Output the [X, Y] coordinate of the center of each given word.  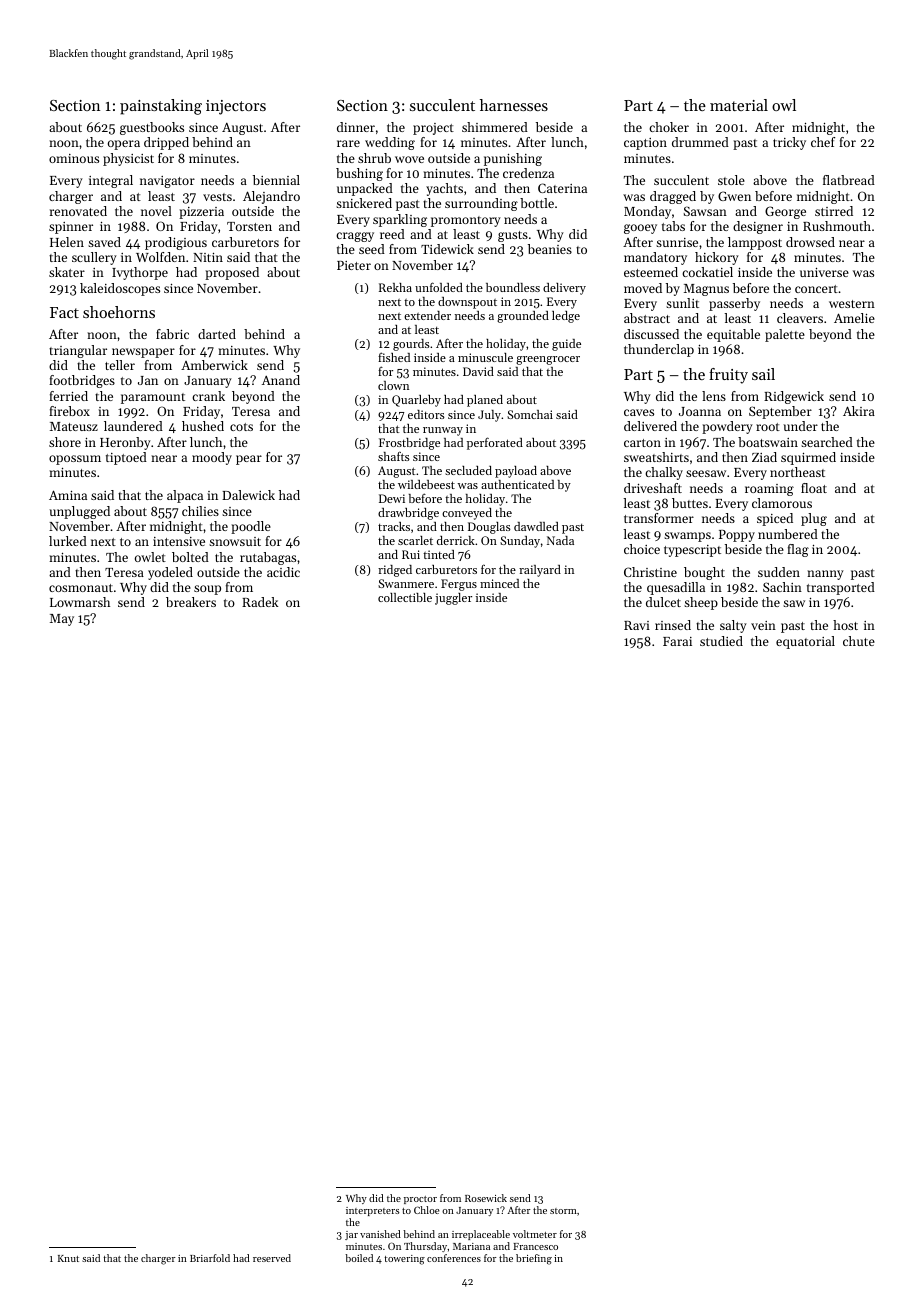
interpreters [373, 1211]
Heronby [125, 443]
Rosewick [486, 1198]
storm [563, 1211]
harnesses [514, 105]
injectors [236, 107]
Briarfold [210, 1258]
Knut [68, 1258]
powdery [727, 427]
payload [516, 472]
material [739, 105]
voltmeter [535, 1234]
